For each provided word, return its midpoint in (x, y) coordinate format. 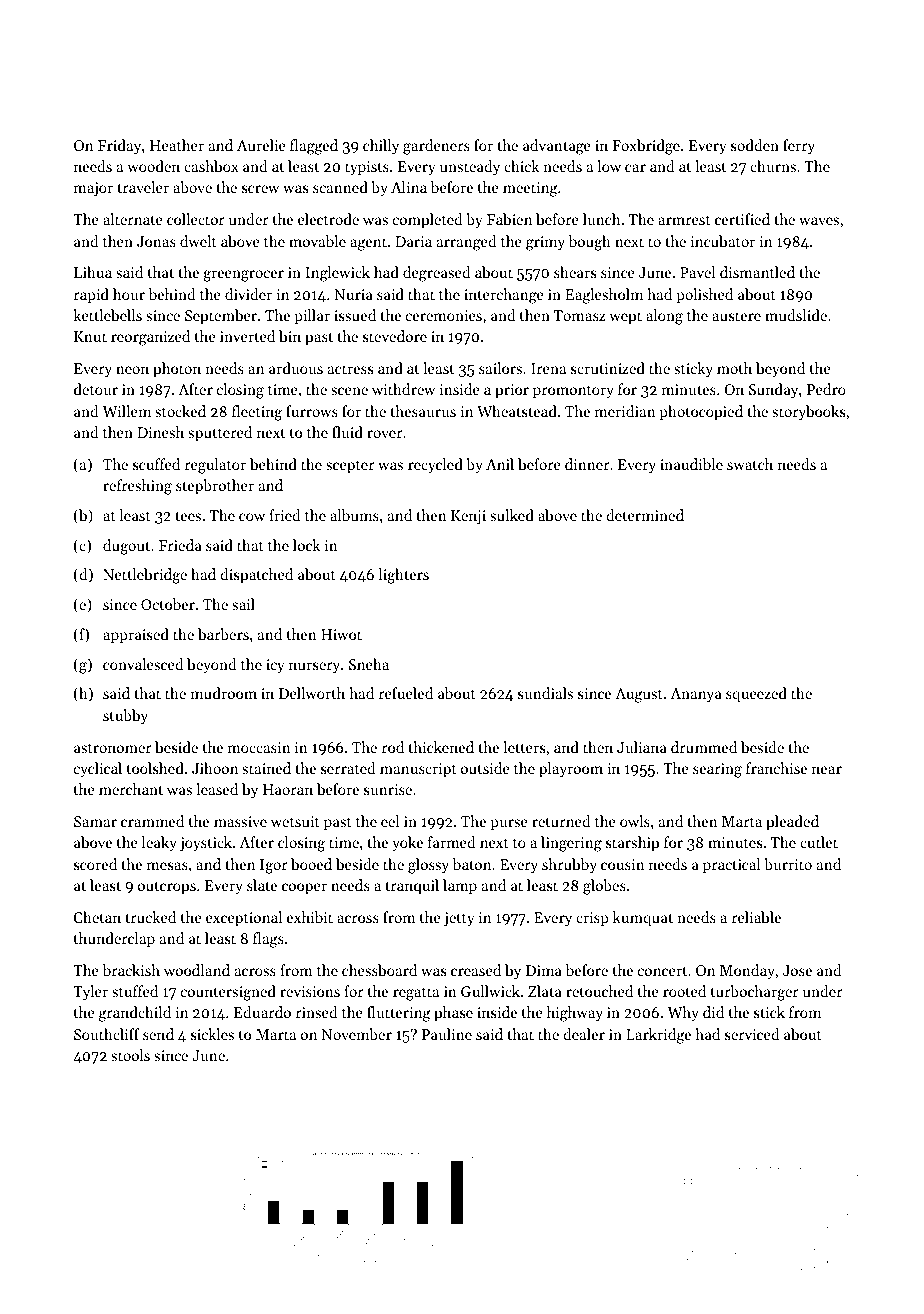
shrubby (569, 866)
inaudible (691, 464)
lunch (601, 219)
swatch (750, 464)
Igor (274, 866)
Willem (126, 411)
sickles (212, 1034)
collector (196, 219)
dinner (587, 464)
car (635, 168)
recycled (435, 466)
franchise (776, 768)
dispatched (256, 575)
